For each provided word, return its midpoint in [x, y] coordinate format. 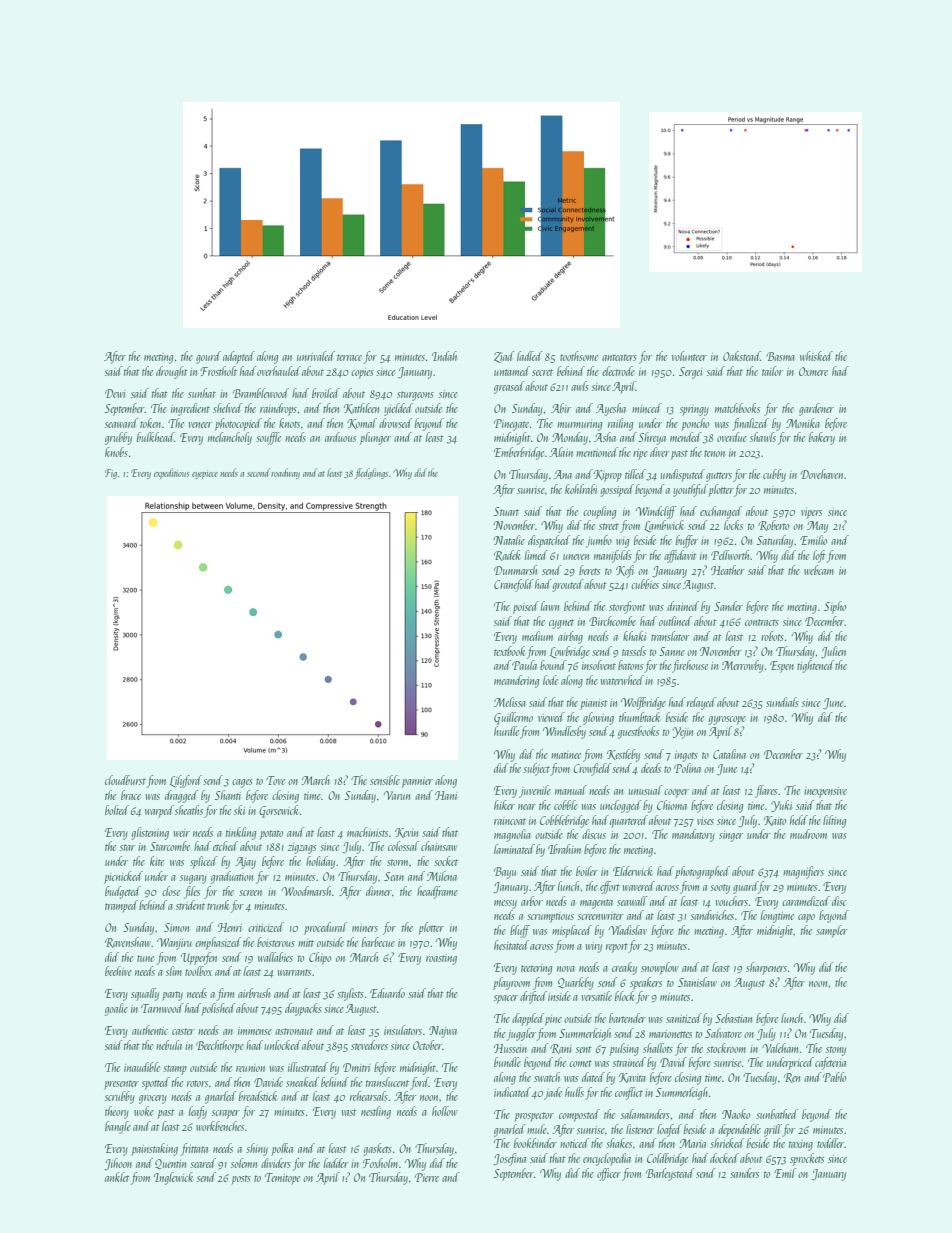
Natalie [509, 540]
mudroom [808, 834]
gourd [208, 357]
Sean [394, 876]
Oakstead [742, 356]
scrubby [120, 1097]
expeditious [171, 473]
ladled [529, 356]
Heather [728, 570]
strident [190, 905]
